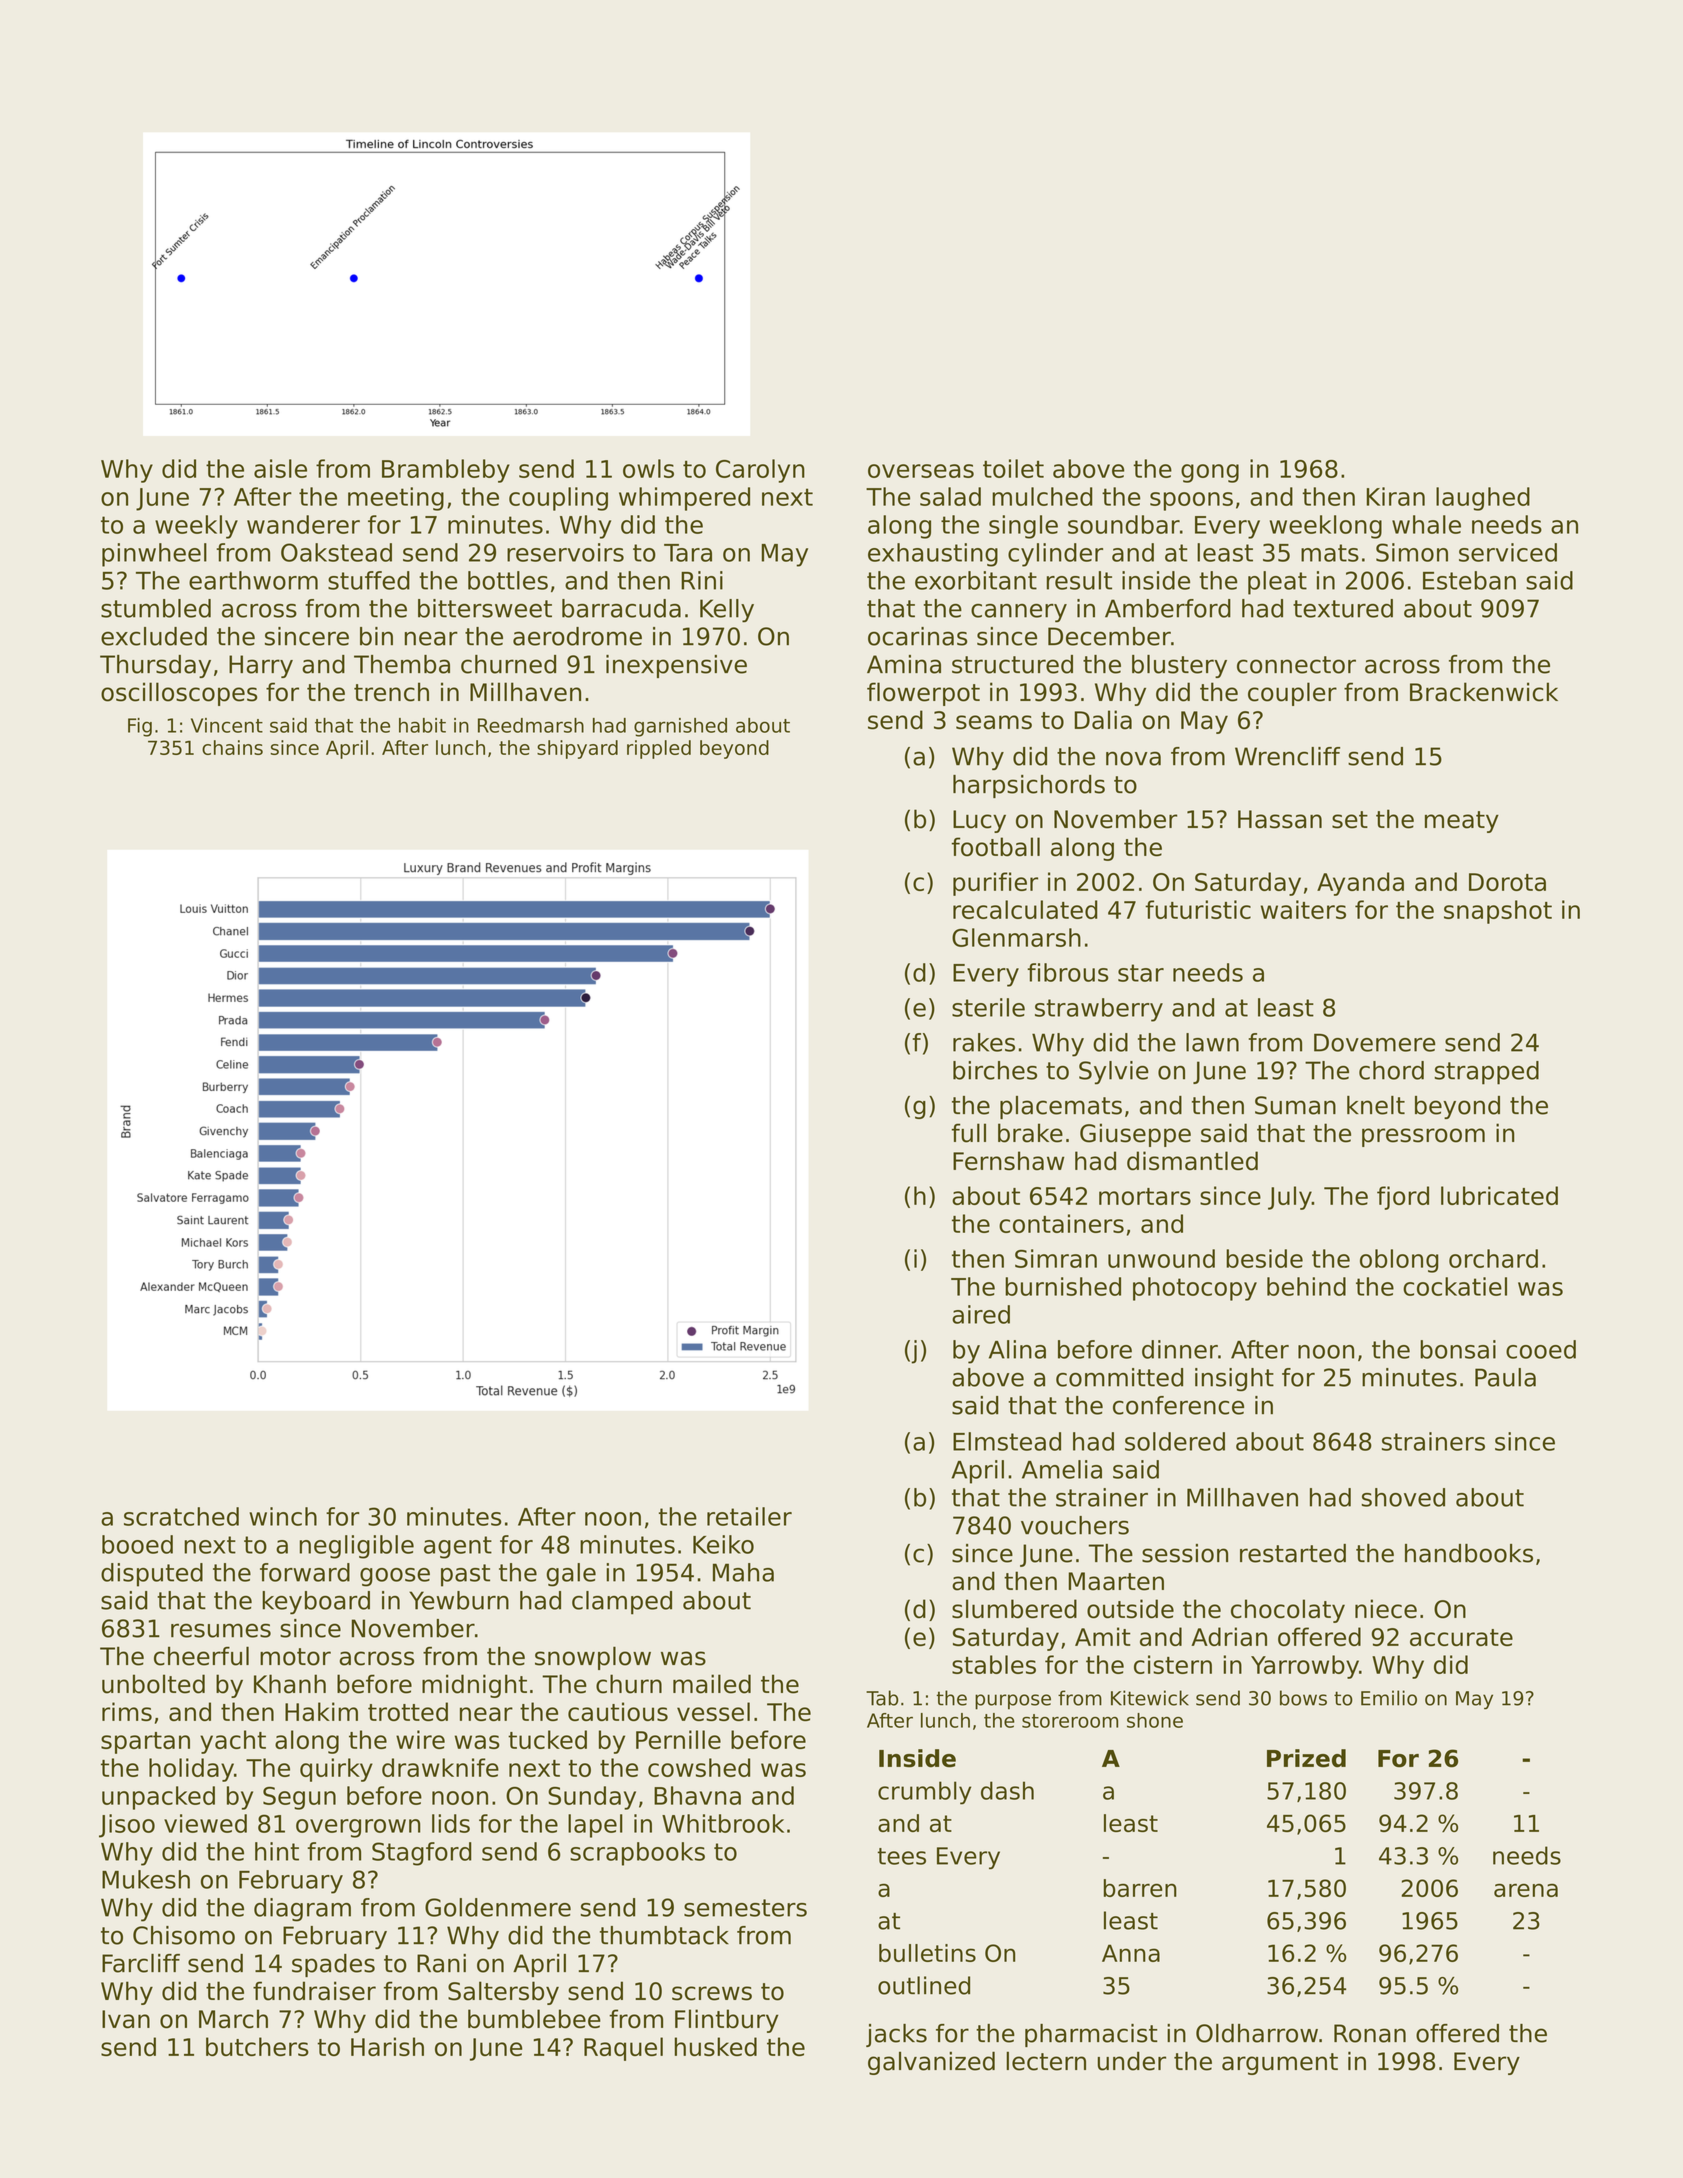 The image size is (1683, 2178). Describe the element at coordinates (283, 1516) in the page. I see `winch` at that location.
